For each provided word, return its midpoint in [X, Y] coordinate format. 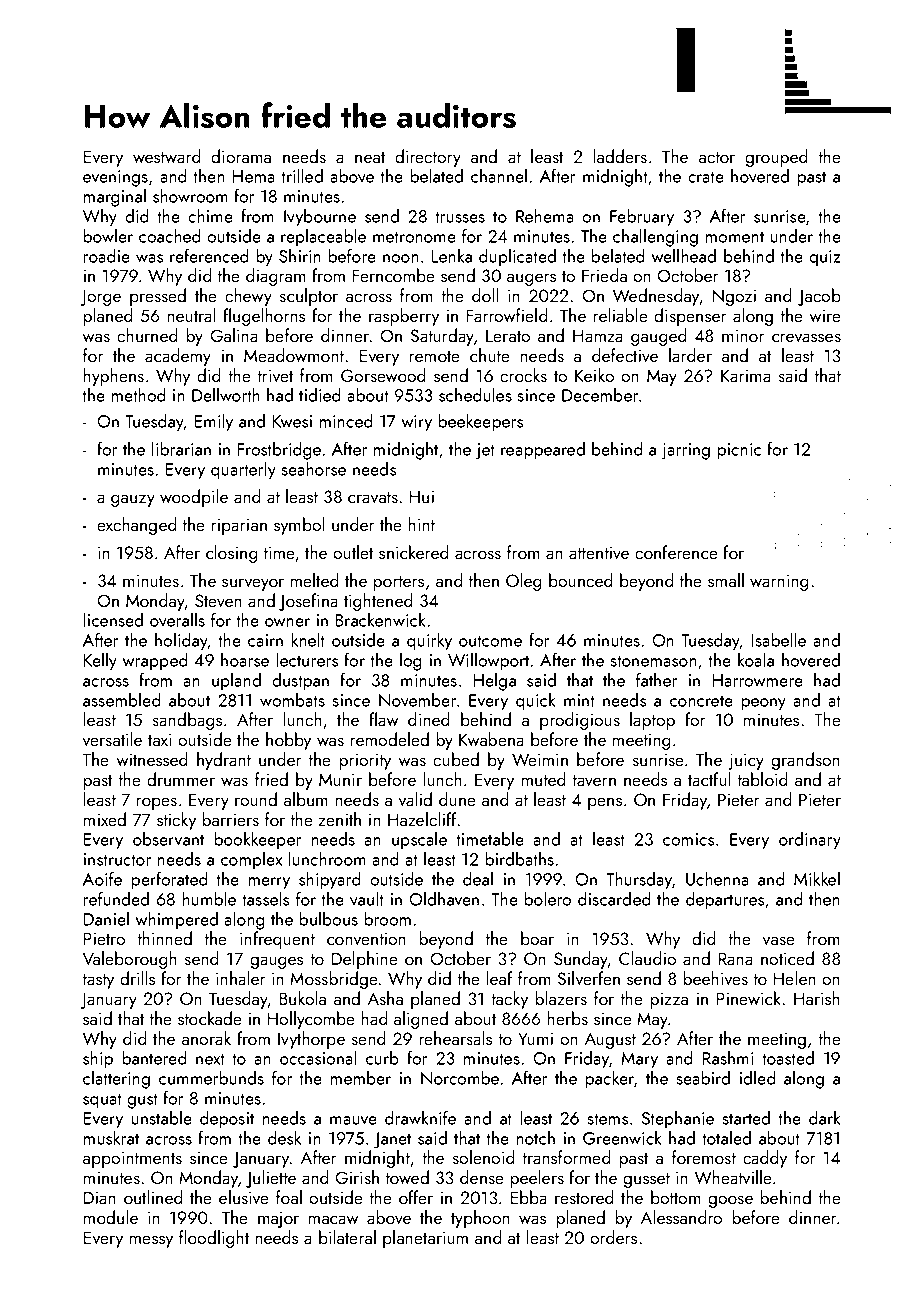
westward [167, 156]
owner [287, 622]
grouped [776, 158]
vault [367, 898]
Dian [100, 1197]
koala [756, 659]
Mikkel [817, 878]
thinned [164, 938]
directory [428, 158]
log [411, 662]
